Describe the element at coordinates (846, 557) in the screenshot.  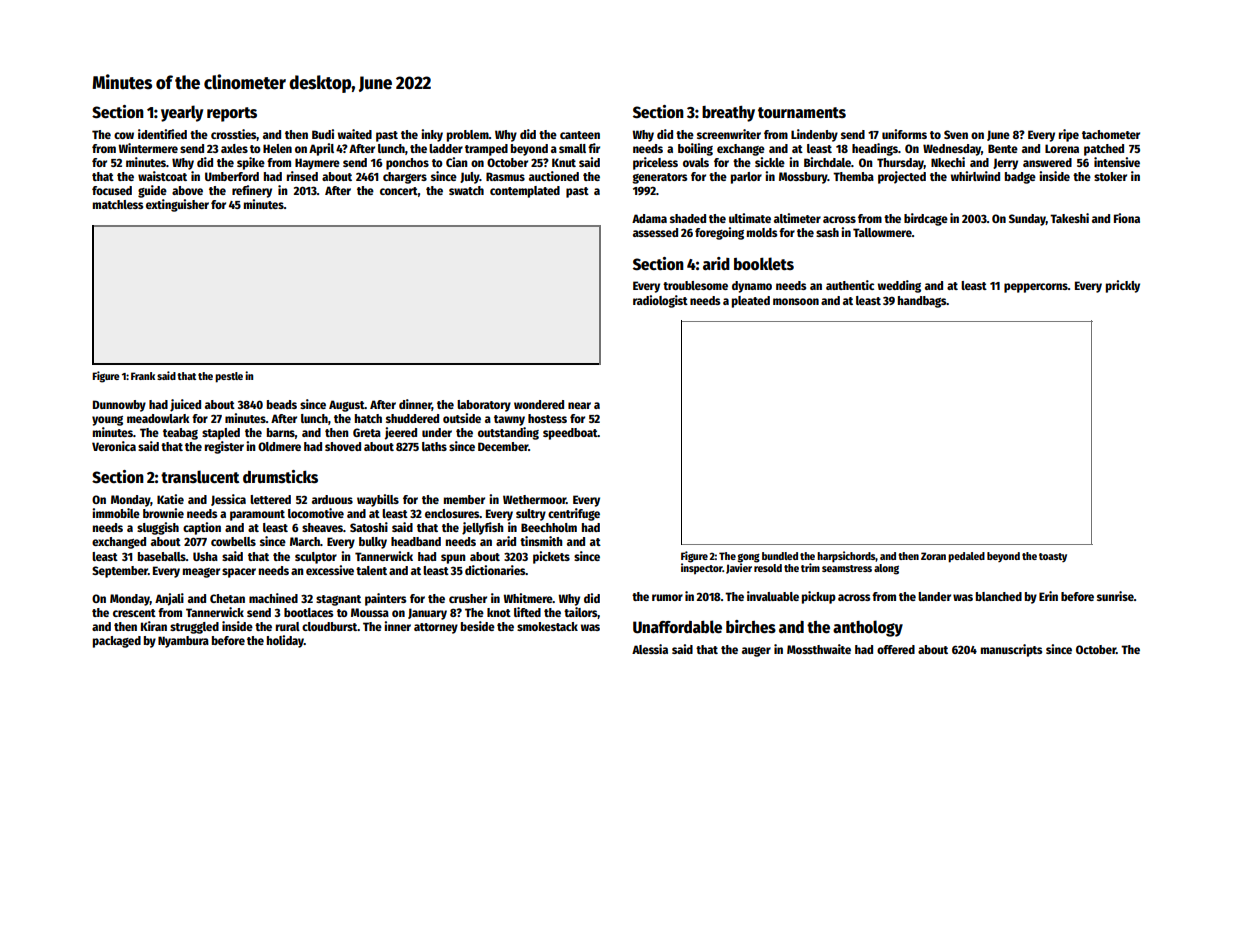
I see `harpsichords` at that location.
